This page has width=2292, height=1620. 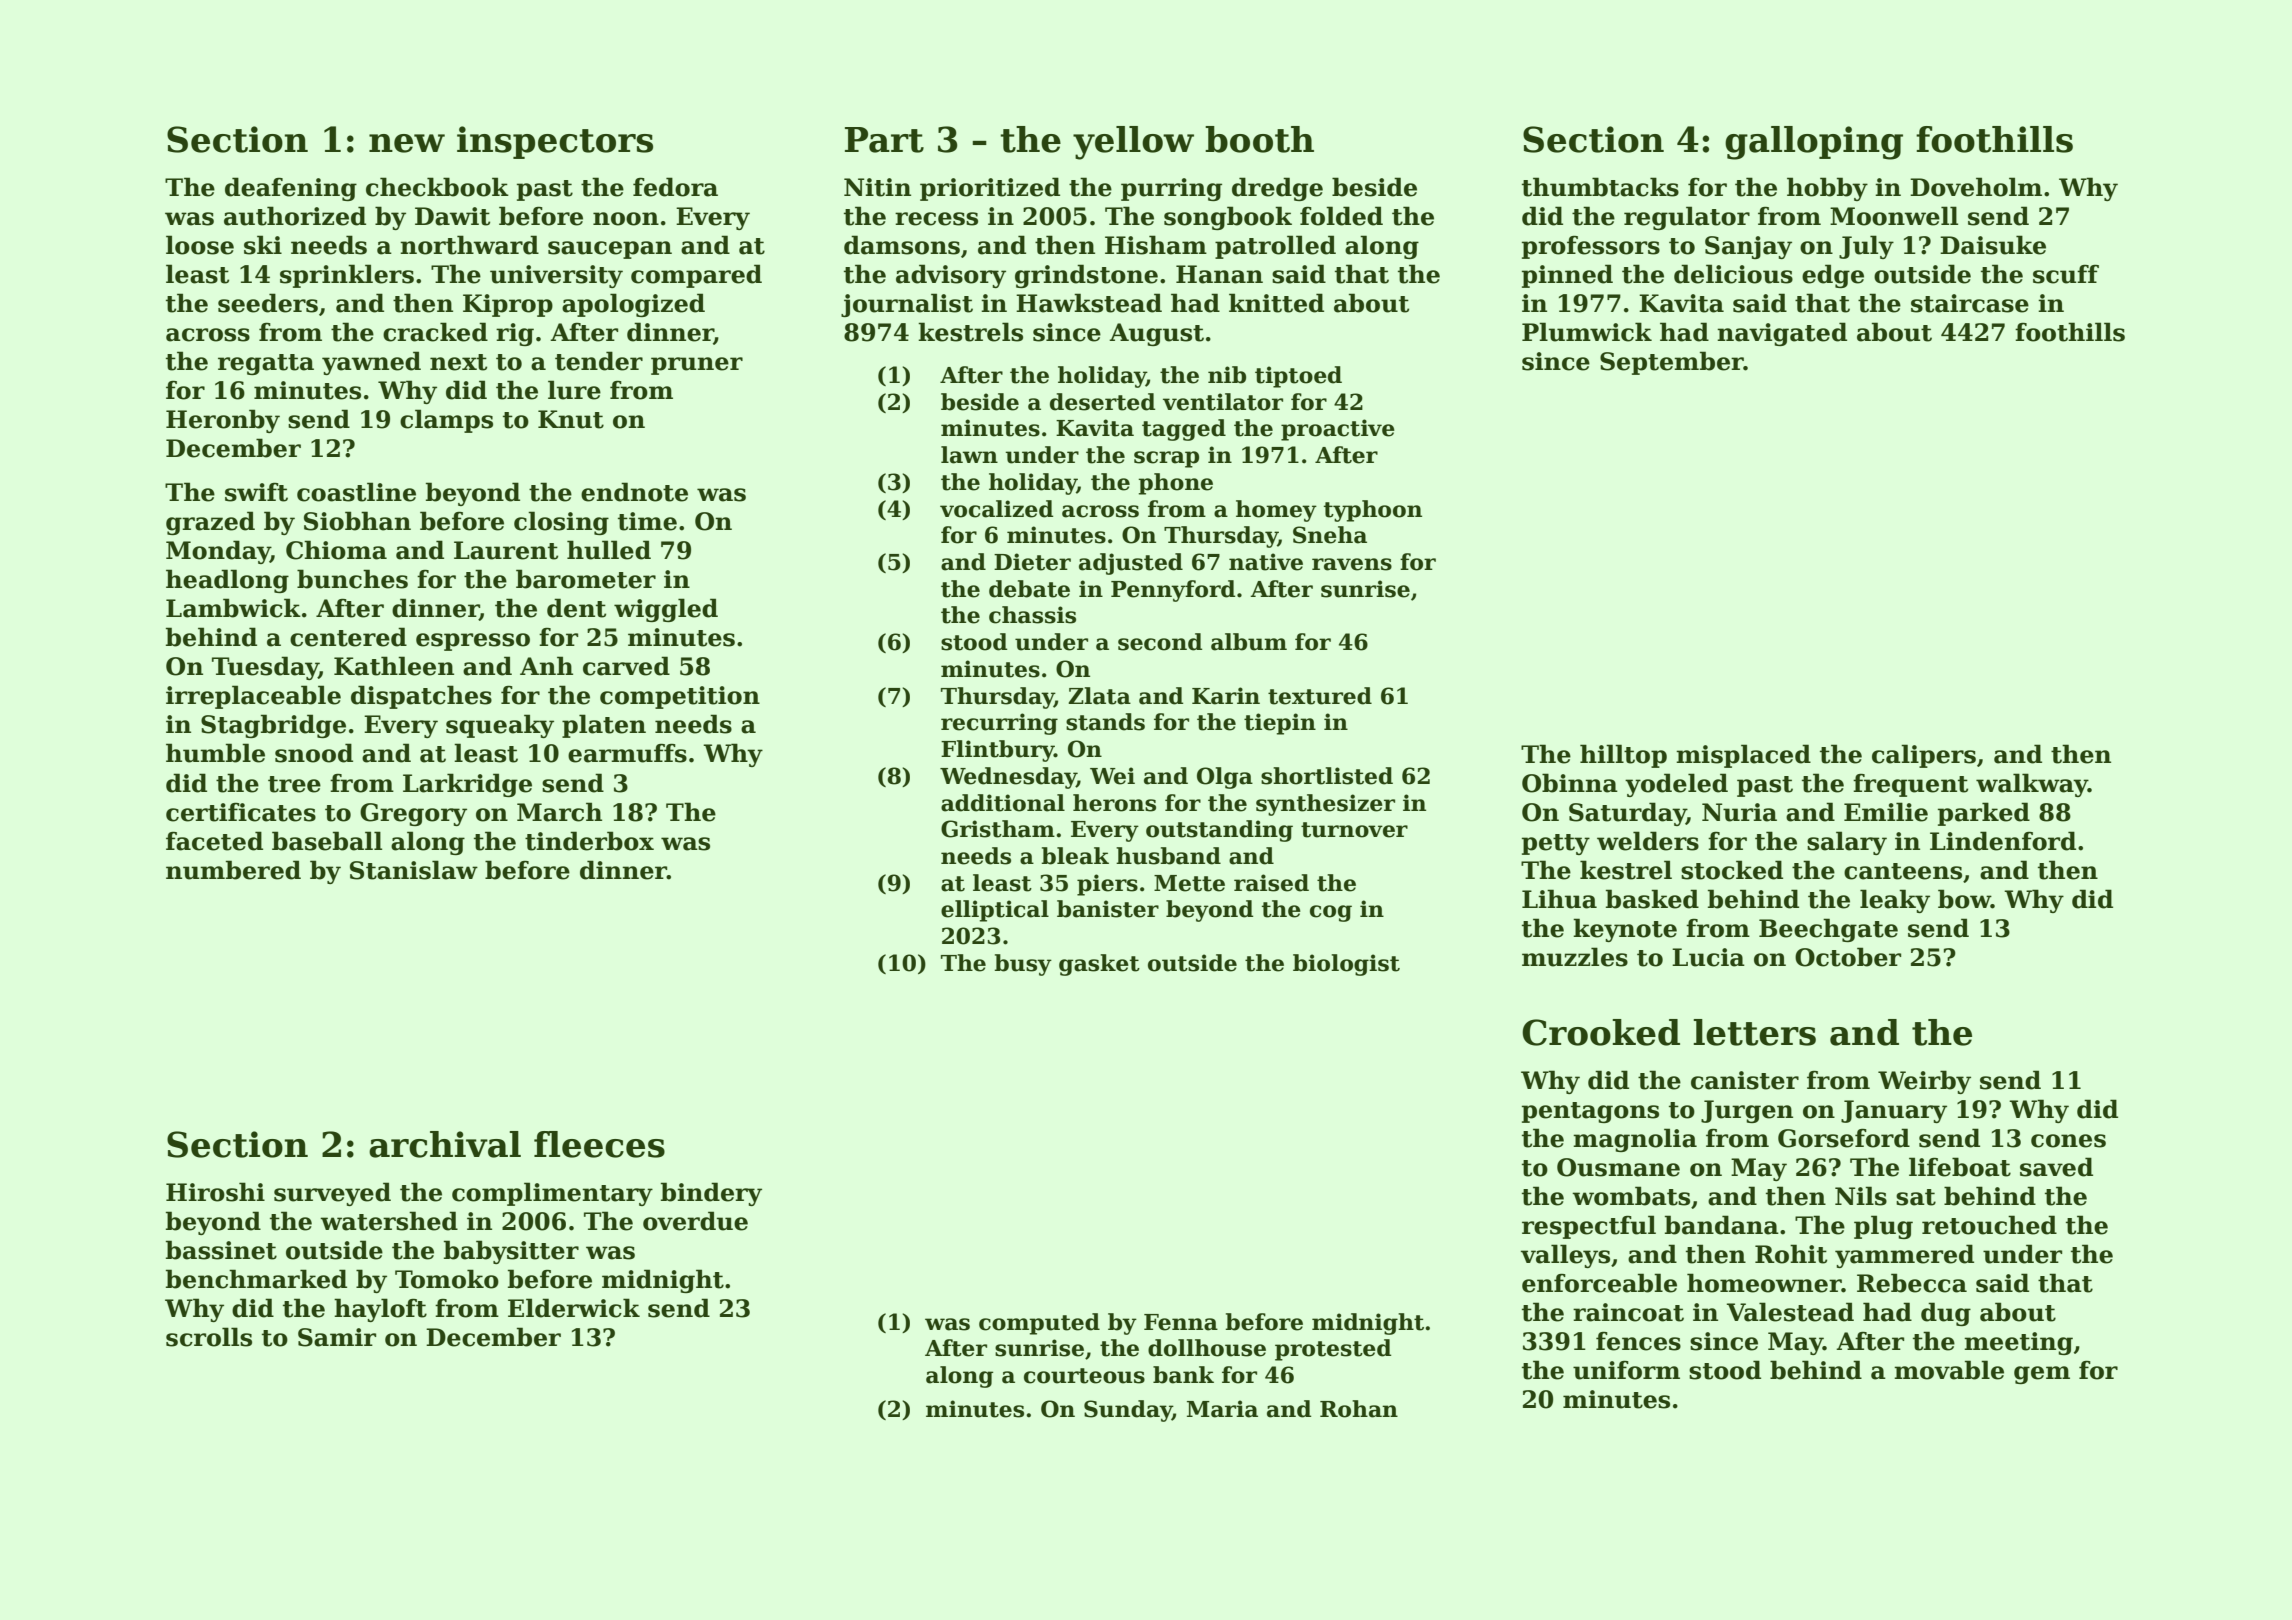 What do you see at coordinates (2066, 274) in the page?
I see `scuff` at bounding box center [2066, 274].
